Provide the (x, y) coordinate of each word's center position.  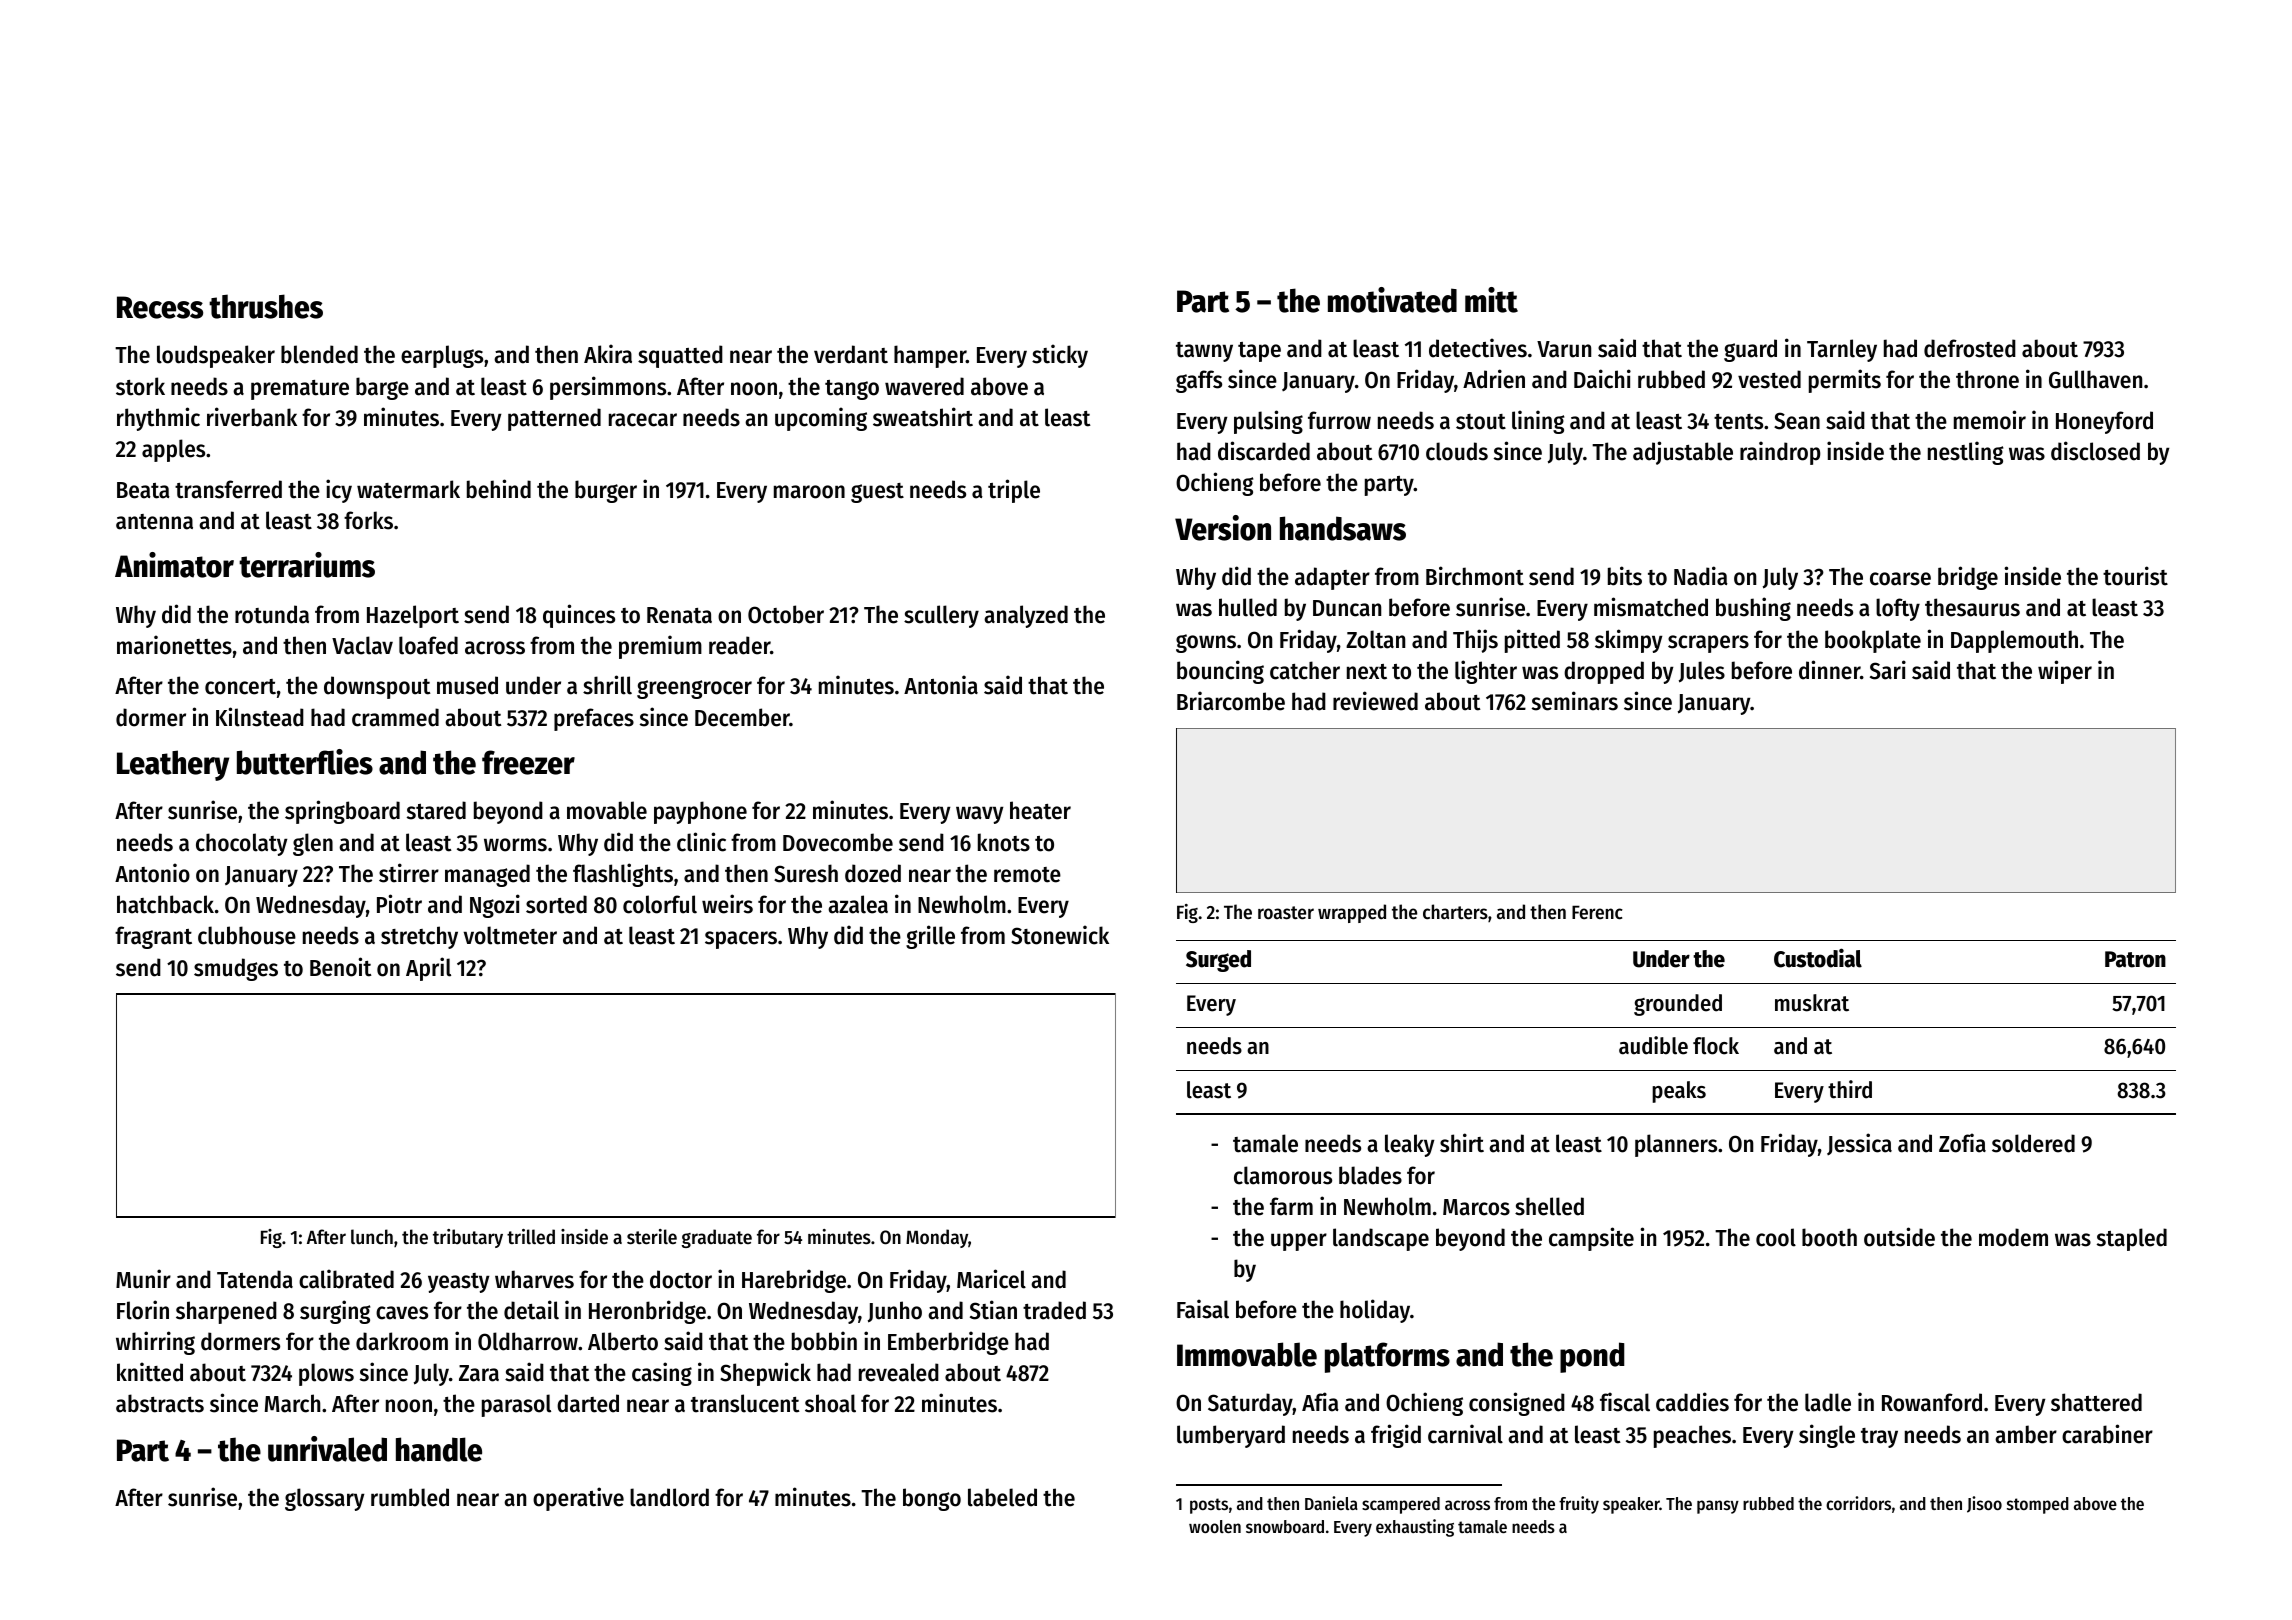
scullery (941, 616)
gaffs (1199, 381)
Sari (1888, 670)
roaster (1286, 913)
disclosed (2095, 451)
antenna (154, 522)
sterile (652, 1237)
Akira (608, 354)
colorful (660, 904)
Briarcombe (1231, 701)
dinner (1829, 670)
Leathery (173, 765)
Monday (937, 1238)
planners (1676, 1145)
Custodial (1818, 958)
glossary (325, 1499)
